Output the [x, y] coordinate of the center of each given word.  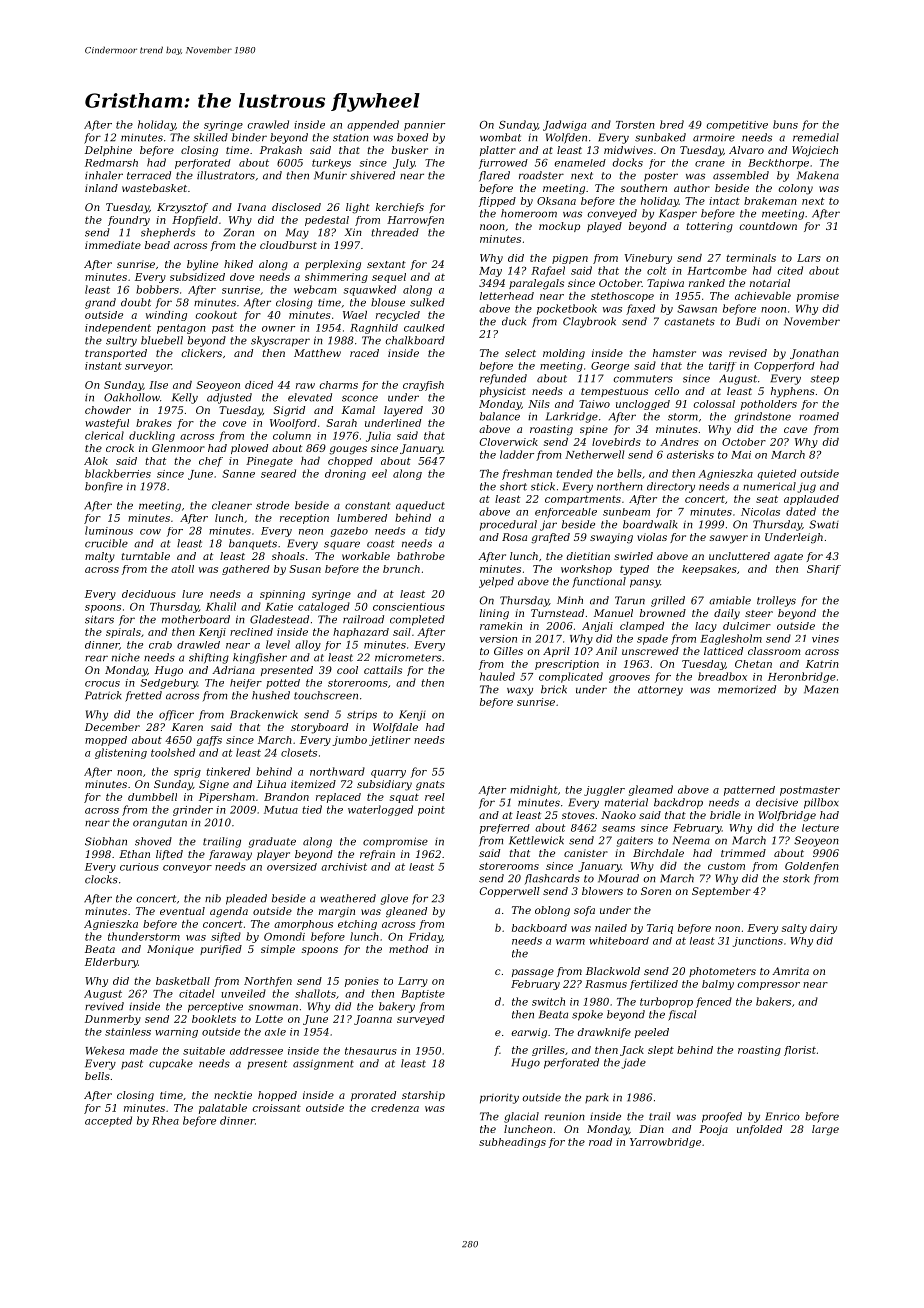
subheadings [512, 1143]
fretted [143, 696]
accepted [108, 1121]
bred [672, 124]
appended [373, 125]
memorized [747, 689]
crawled [268, 124]
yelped [496, 582]
